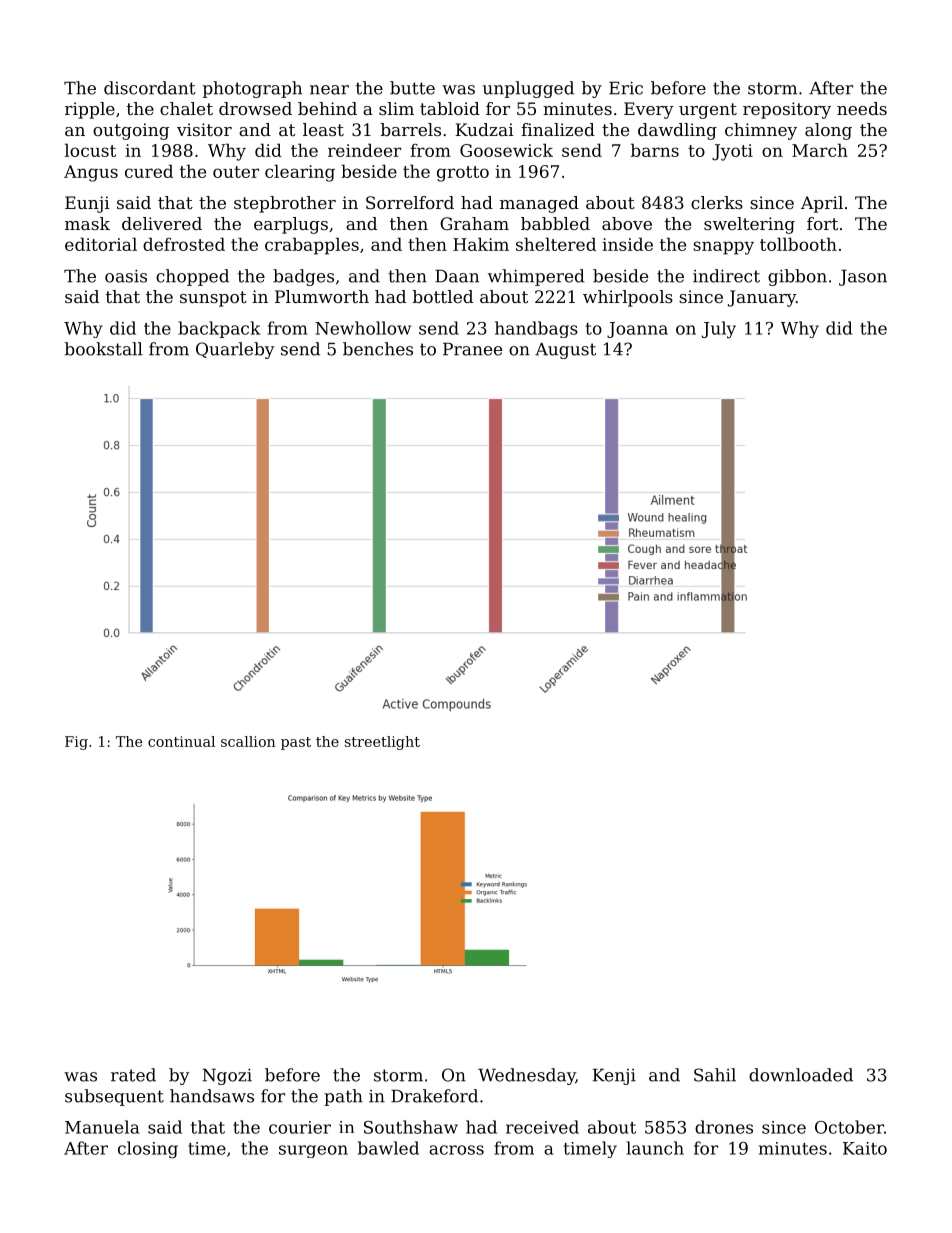 This page has height=1233, width=952. Describe the element at coordinates (761, 131) in the page. I see `chimney` at that location.
